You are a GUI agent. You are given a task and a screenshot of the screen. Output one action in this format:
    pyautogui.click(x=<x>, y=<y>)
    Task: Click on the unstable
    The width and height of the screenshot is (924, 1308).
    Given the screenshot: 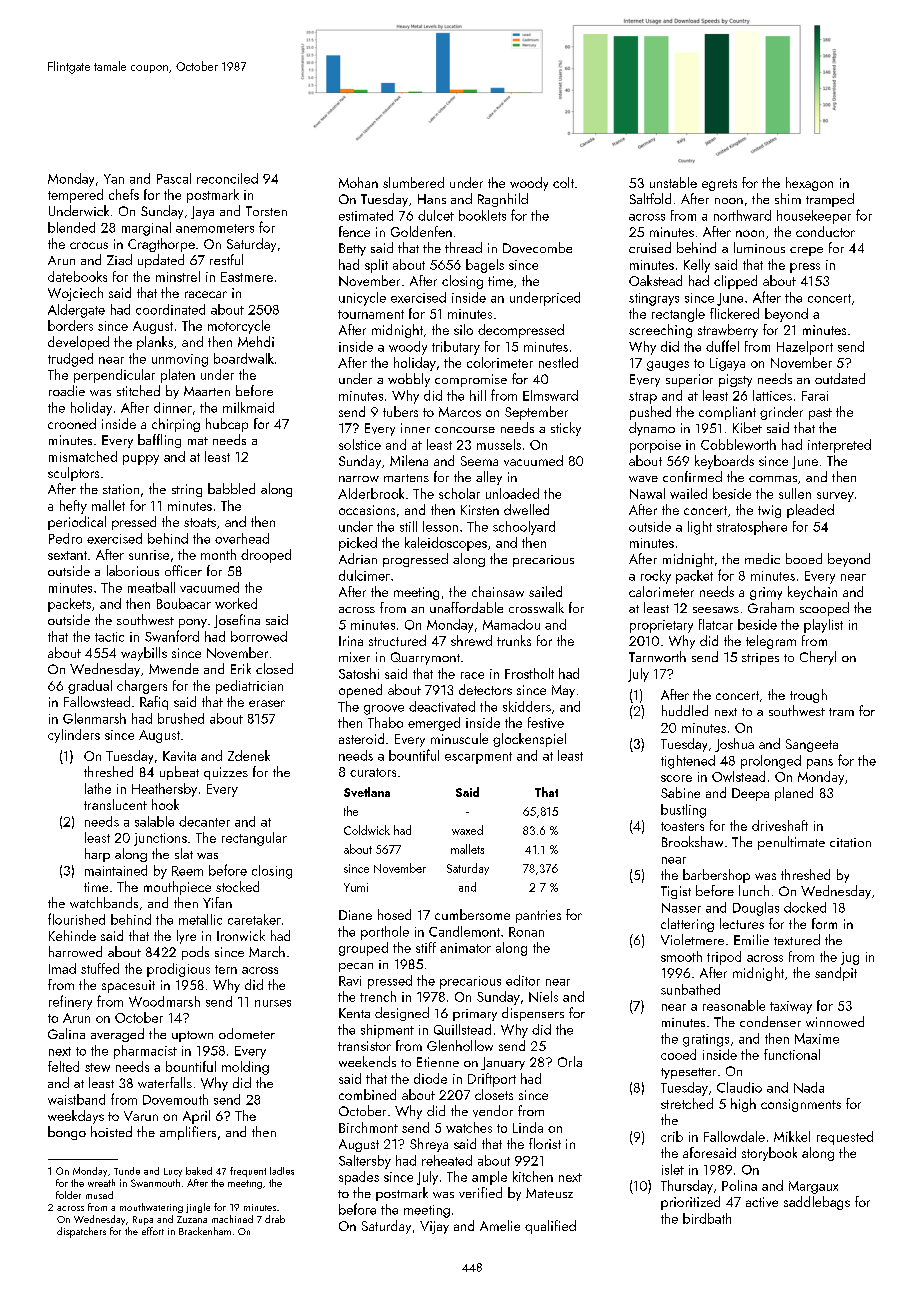 What is the action you would take?
    pyautogui.click(x=673, y=182)
